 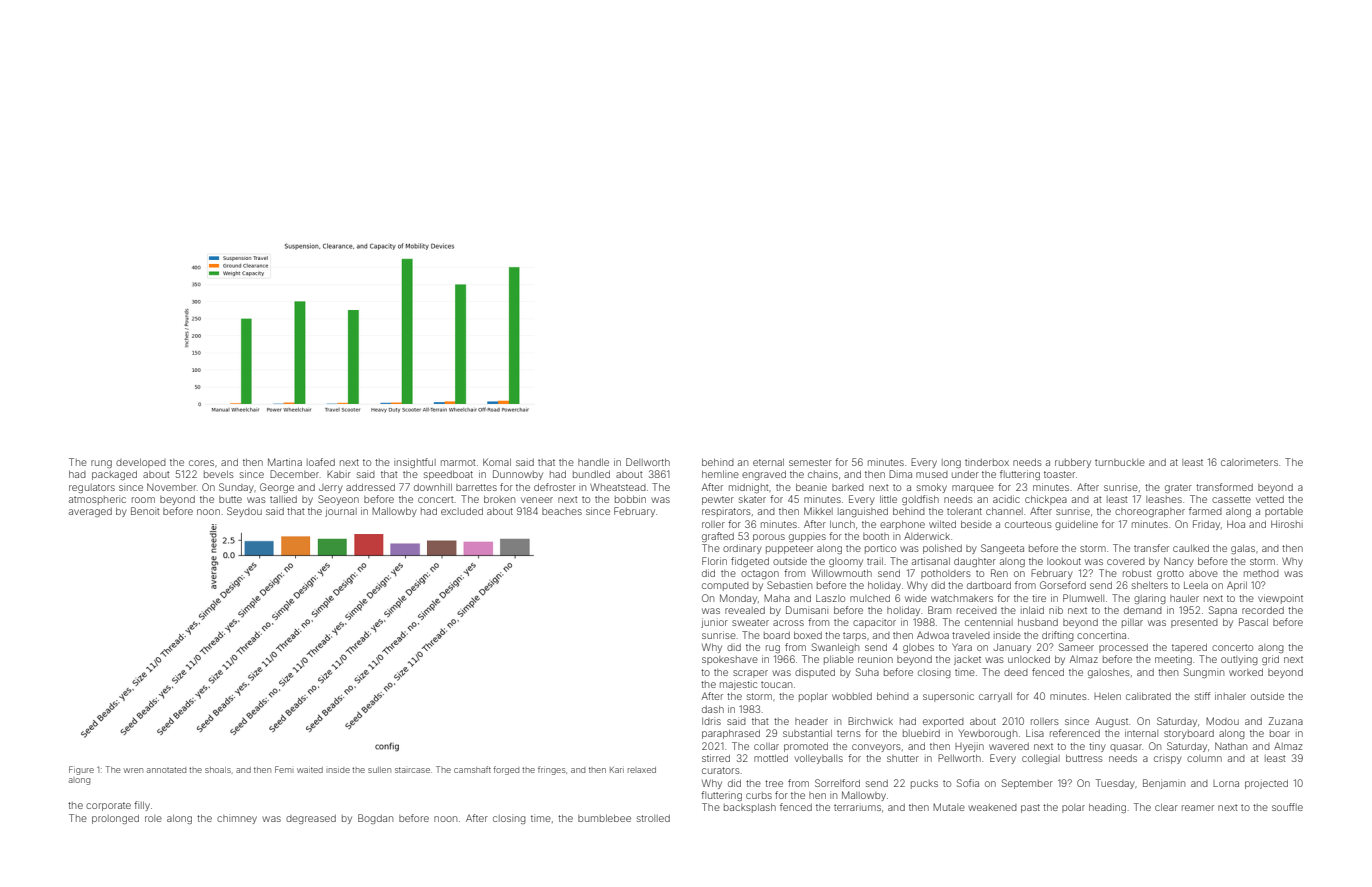 I want to click on internal, so click(x=1141, y=733).
